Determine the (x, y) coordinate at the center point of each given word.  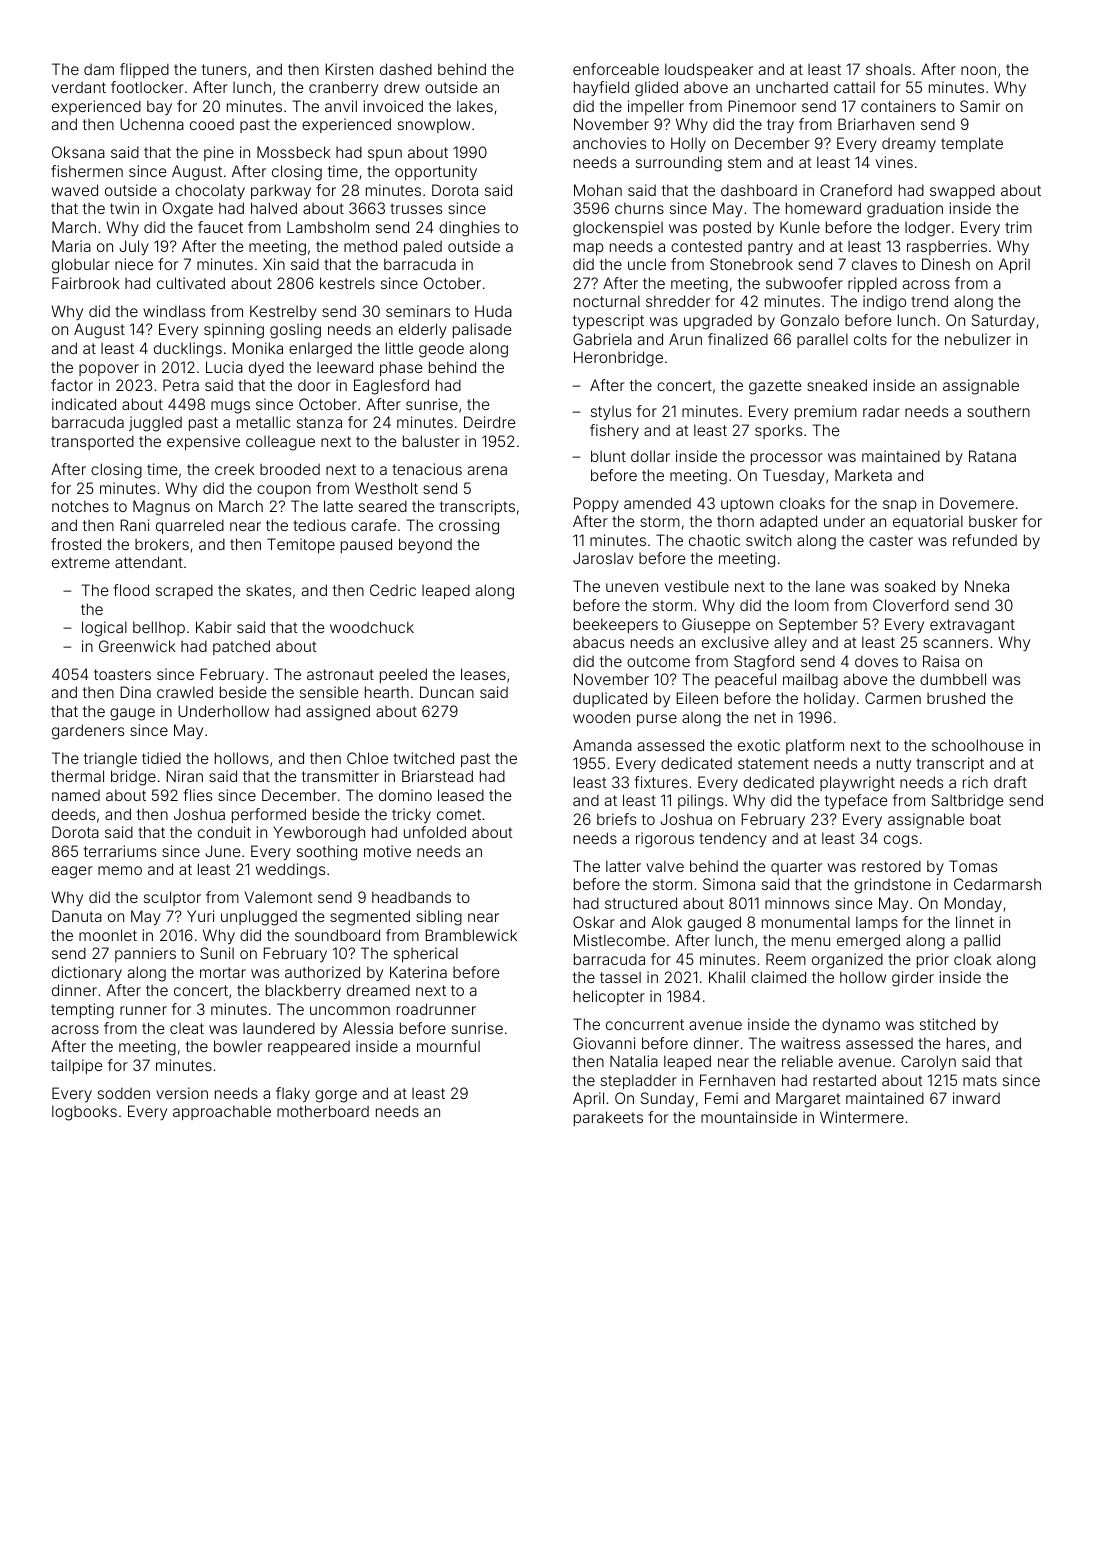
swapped (962, 191)
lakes (475, 106)
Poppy (596, 504)
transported (92, 442)
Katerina (418, 972)
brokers (162, 544)
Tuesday (794, 476)
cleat (187, 1028)
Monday (973, 904)
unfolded (435, 832)
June (222, 851)
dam (99, 69)
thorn (735, 521)
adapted (788, 522)
